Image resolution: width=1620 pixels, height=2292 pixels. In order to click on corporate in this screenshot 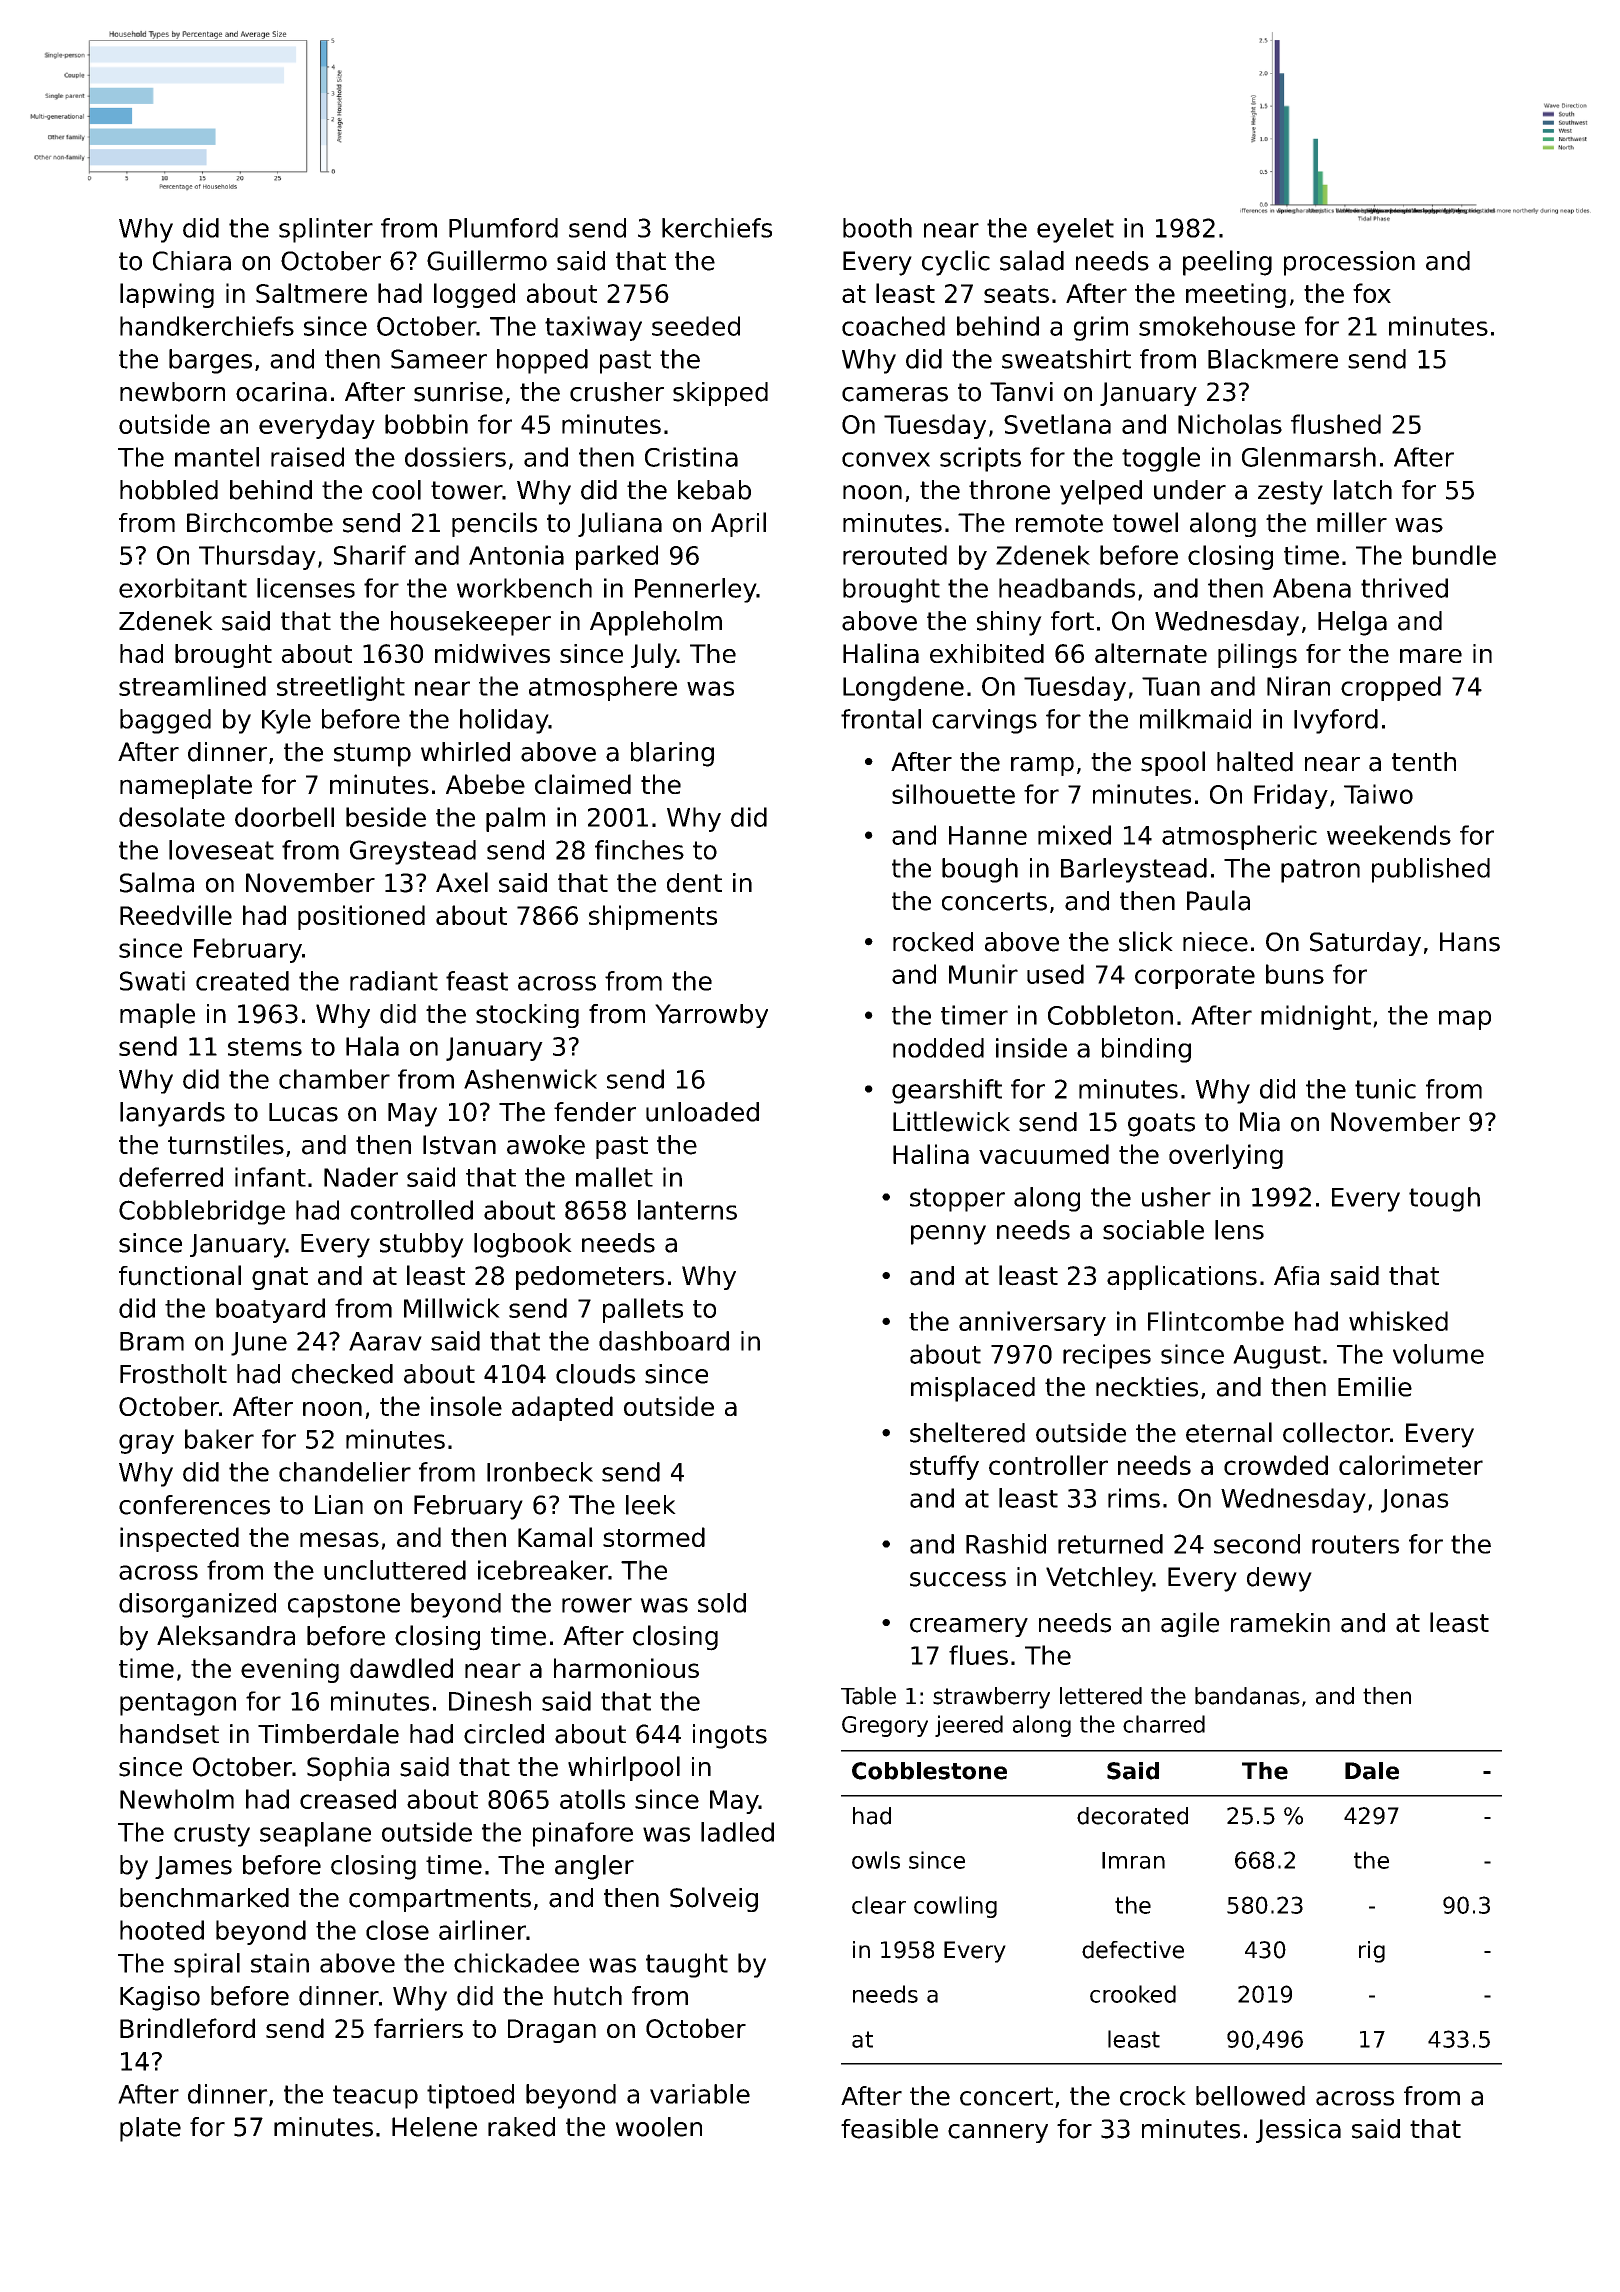, I will do `click(1195, 977)`.
